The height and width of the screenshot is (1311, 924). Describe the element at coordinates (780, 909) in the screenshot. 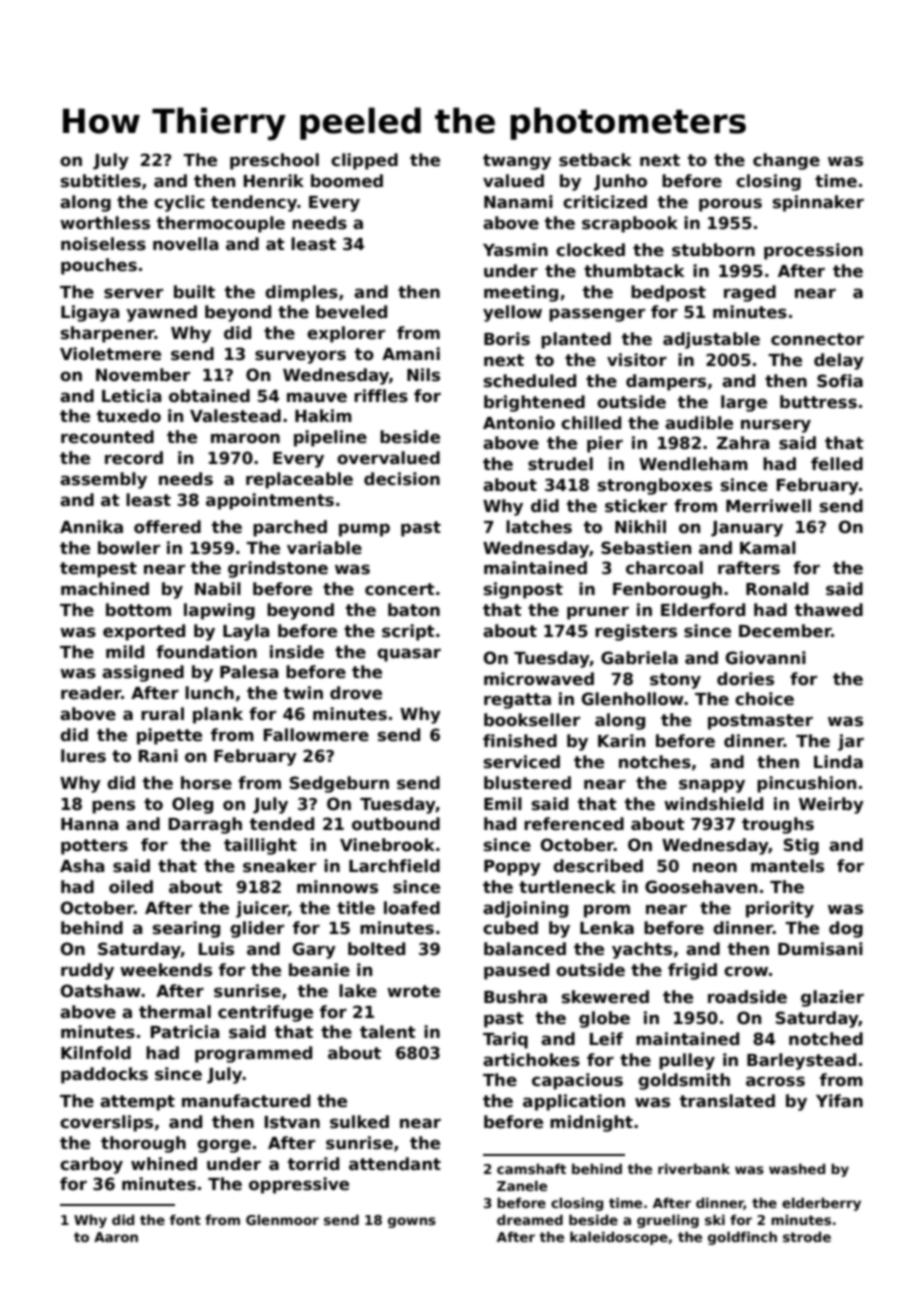

I see `priority` at that location.
